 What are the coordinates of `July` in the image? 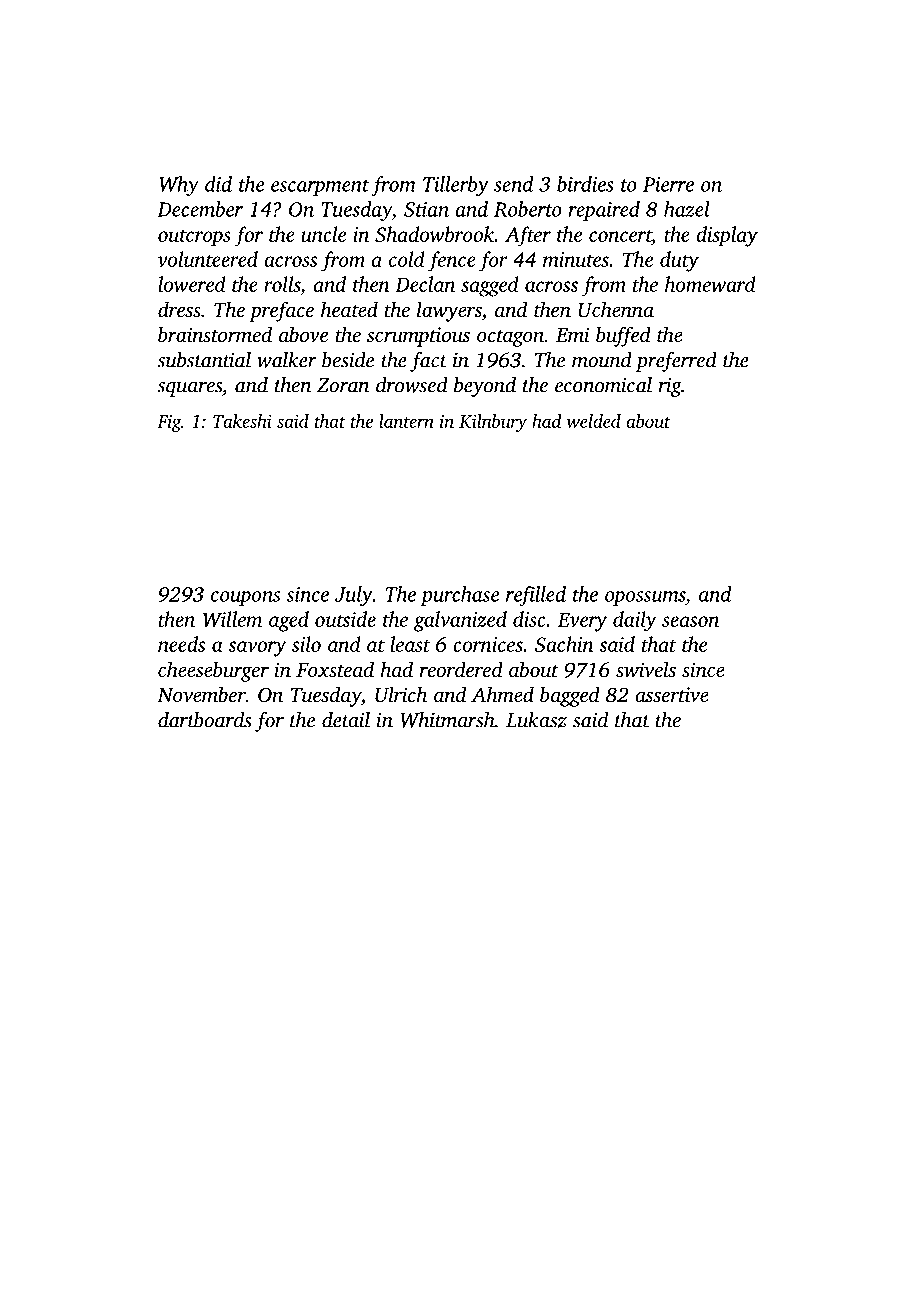 It's located at (354, 596).
